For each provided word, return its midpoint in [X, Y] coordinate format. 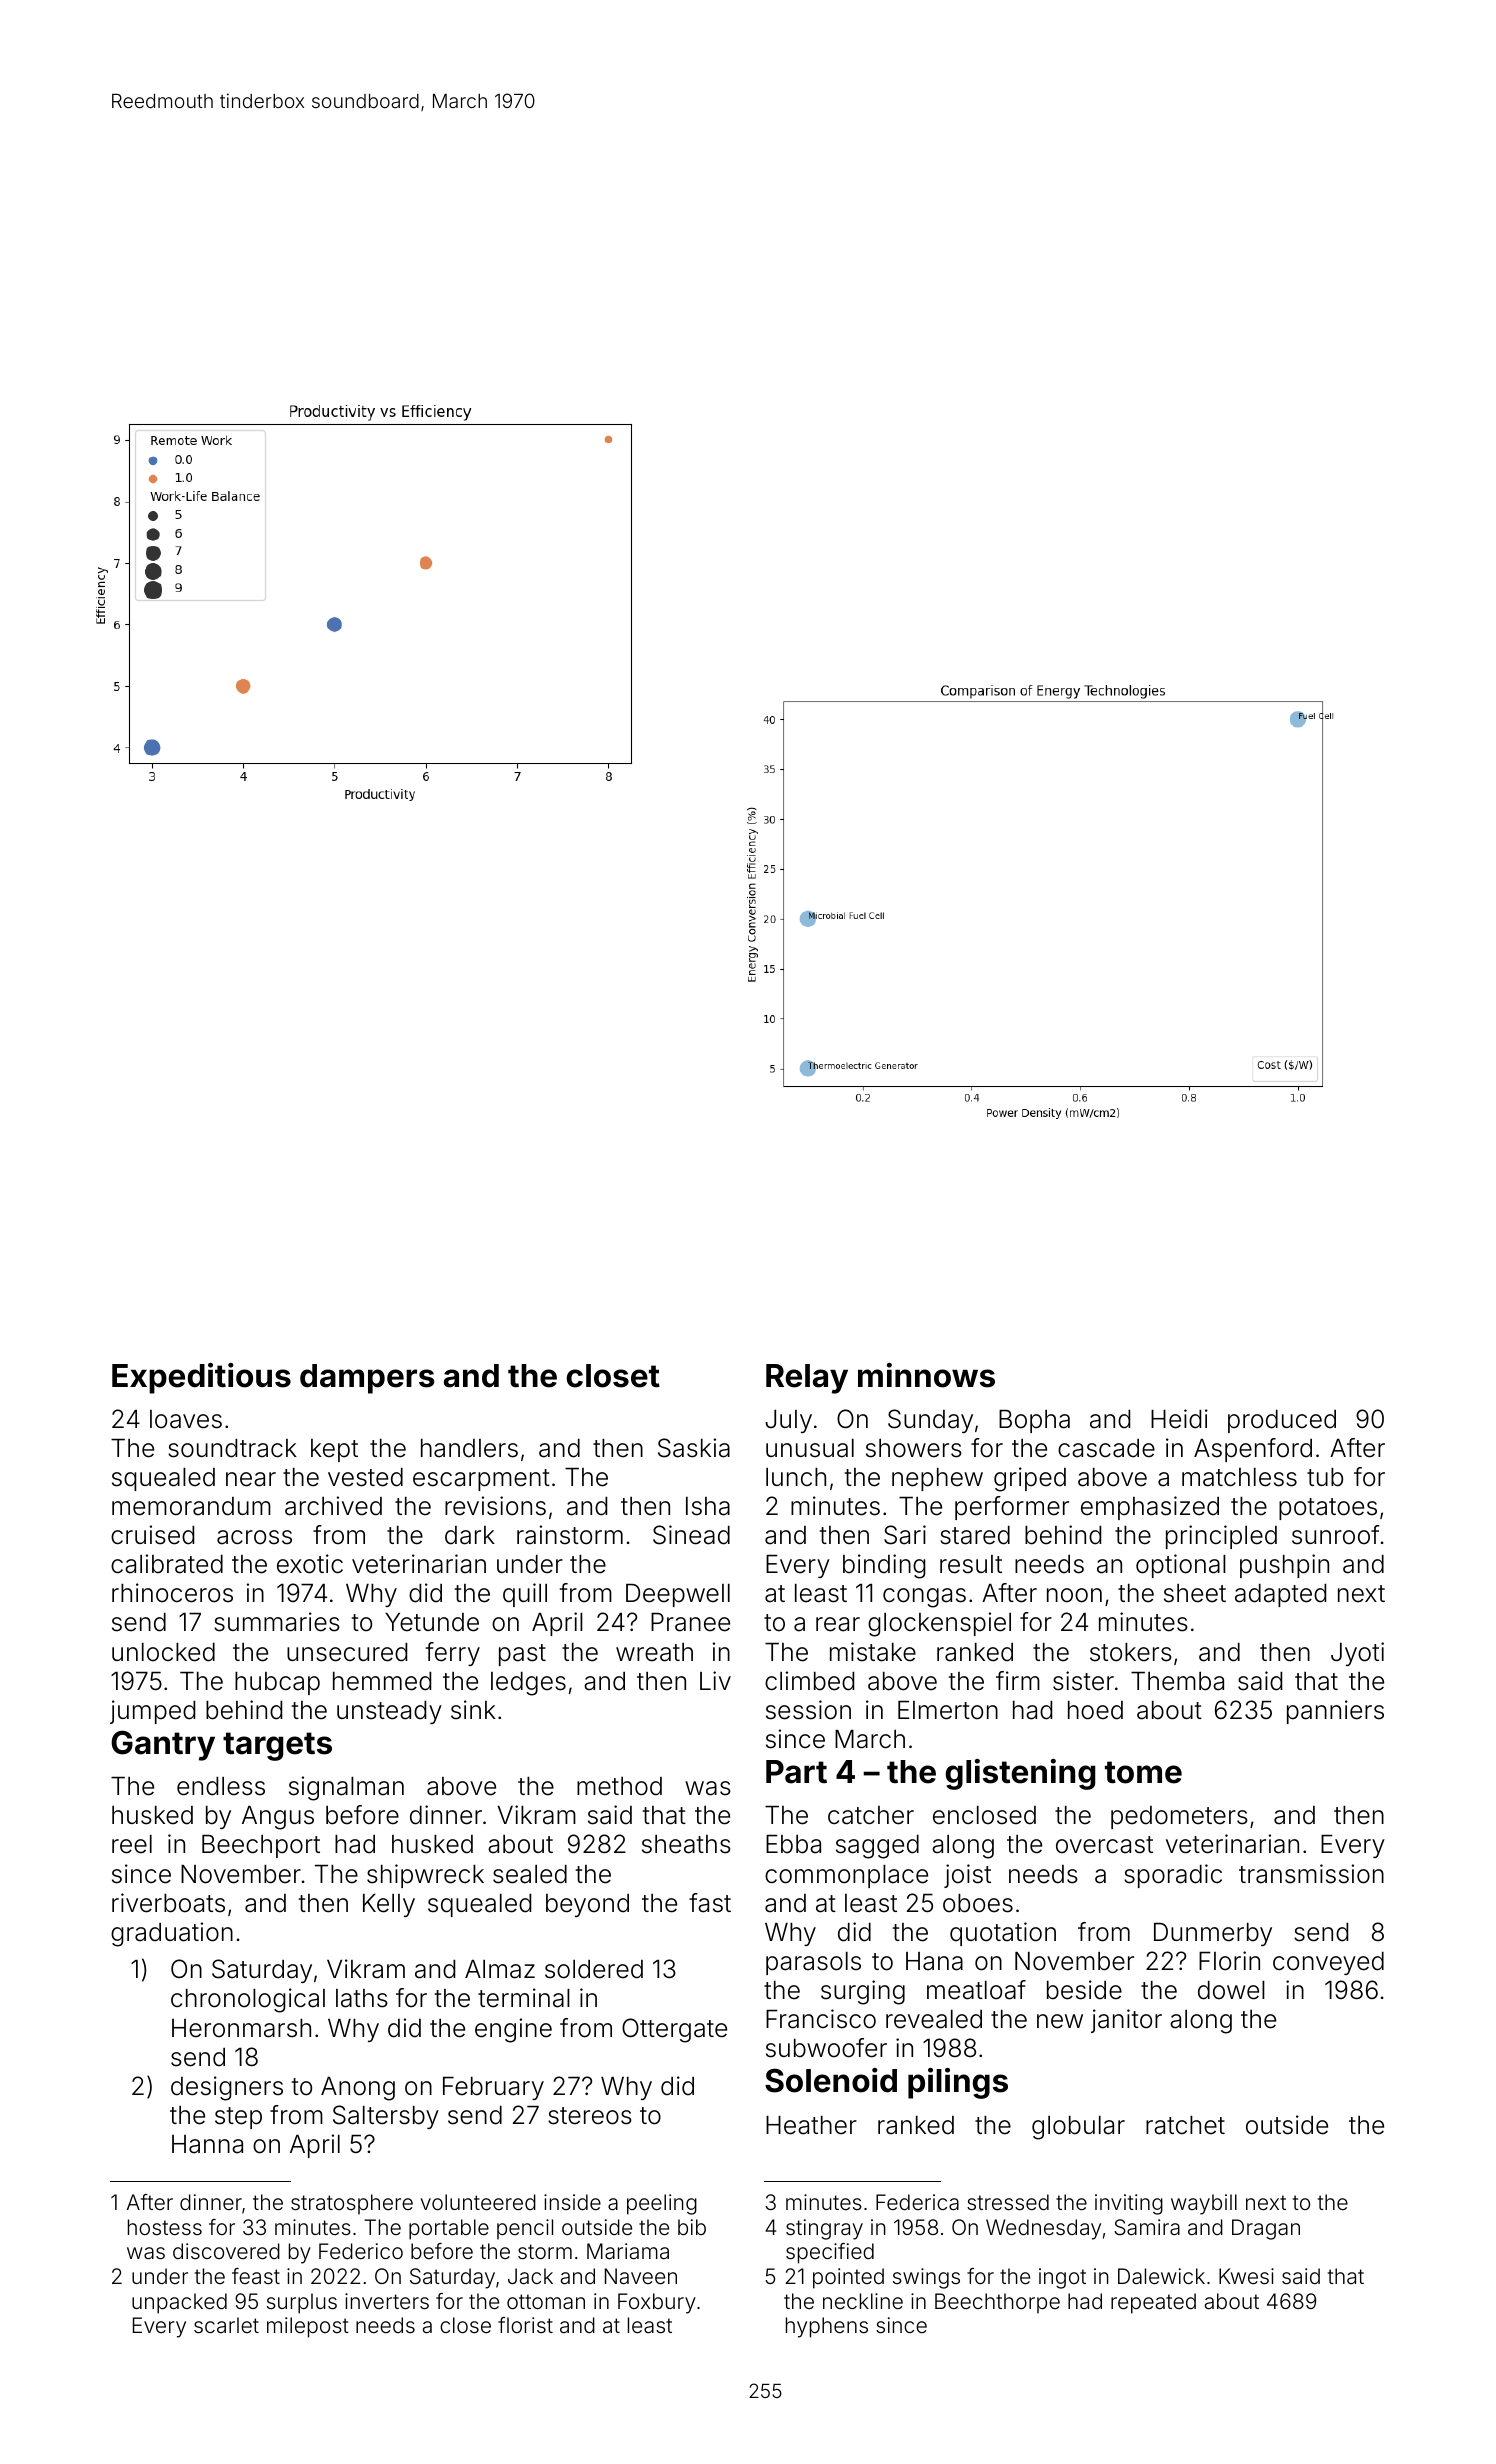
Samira [1147, 2227]
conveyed [1328, 1963]
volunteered [478, 2202]
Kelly [389, 1905]
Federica [917, 2202]
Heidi [1179, 1419]
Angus [278, 1818]
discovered [226, 2251]
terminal [524, 1998]
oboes [978, 1903]
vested [365, 1477]
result [971, 1564]
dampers [367, 1379]
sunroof [1336, 1535]
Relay [807, 1379]
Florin [1229, 1961]
